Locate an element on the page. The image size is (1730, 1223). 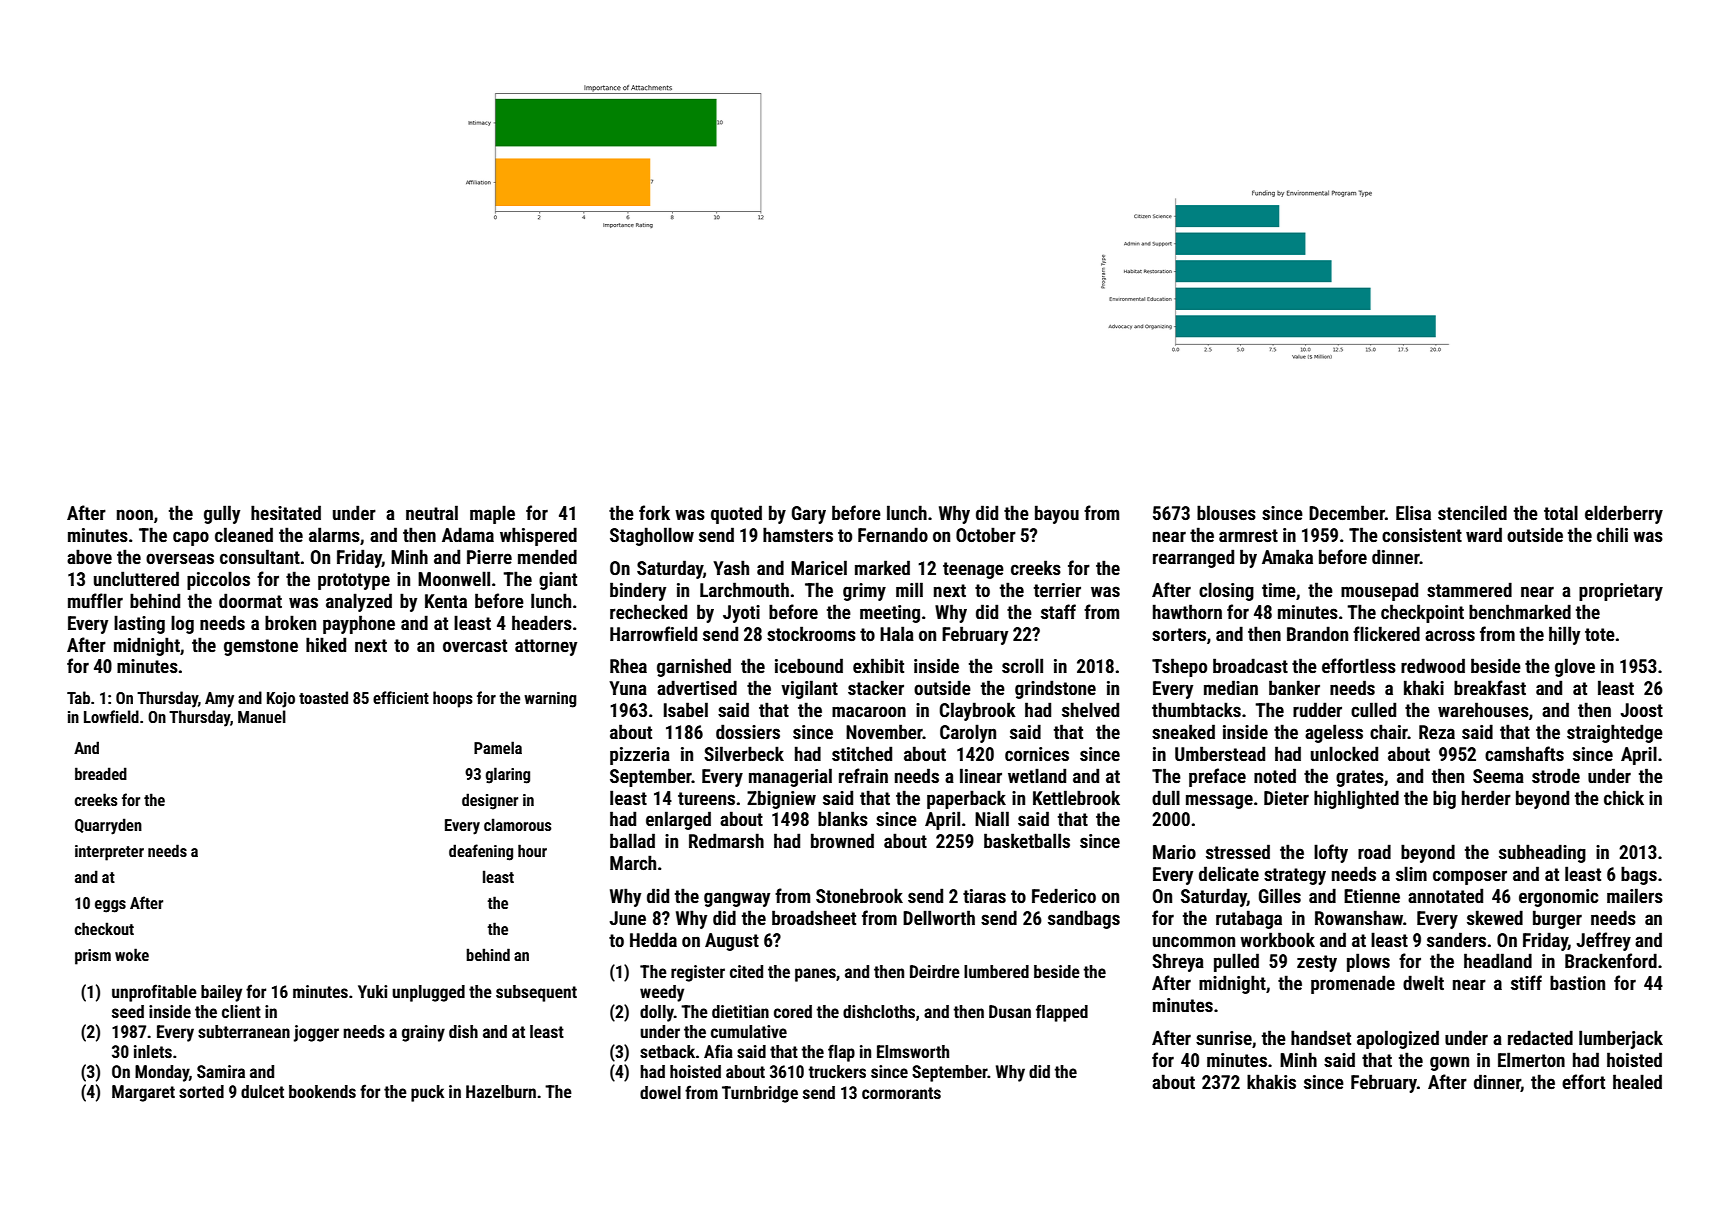
Etienne is located at coordinates (1372, 896).
